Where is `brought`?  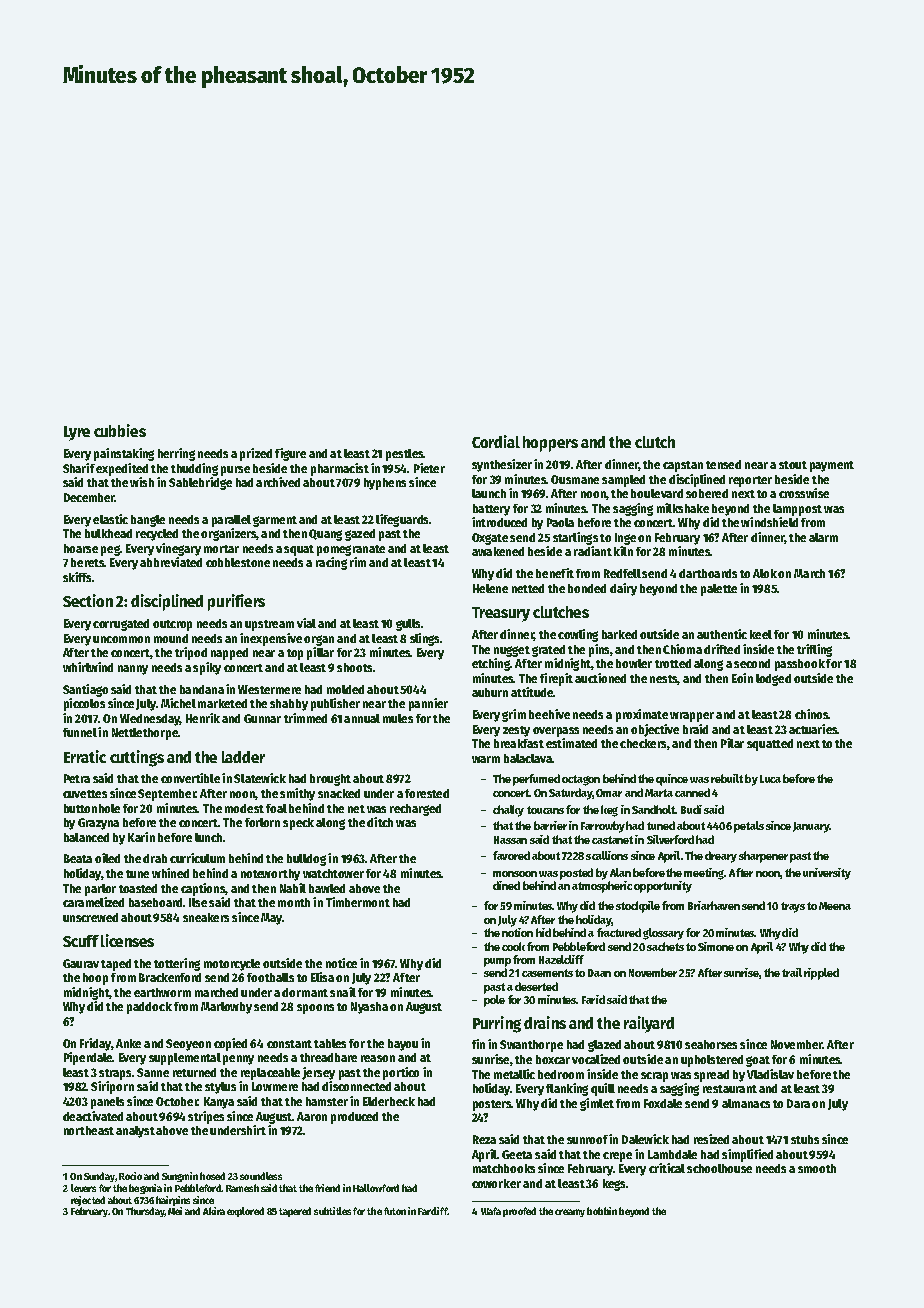 brought is located at coordinates (330, 780).
